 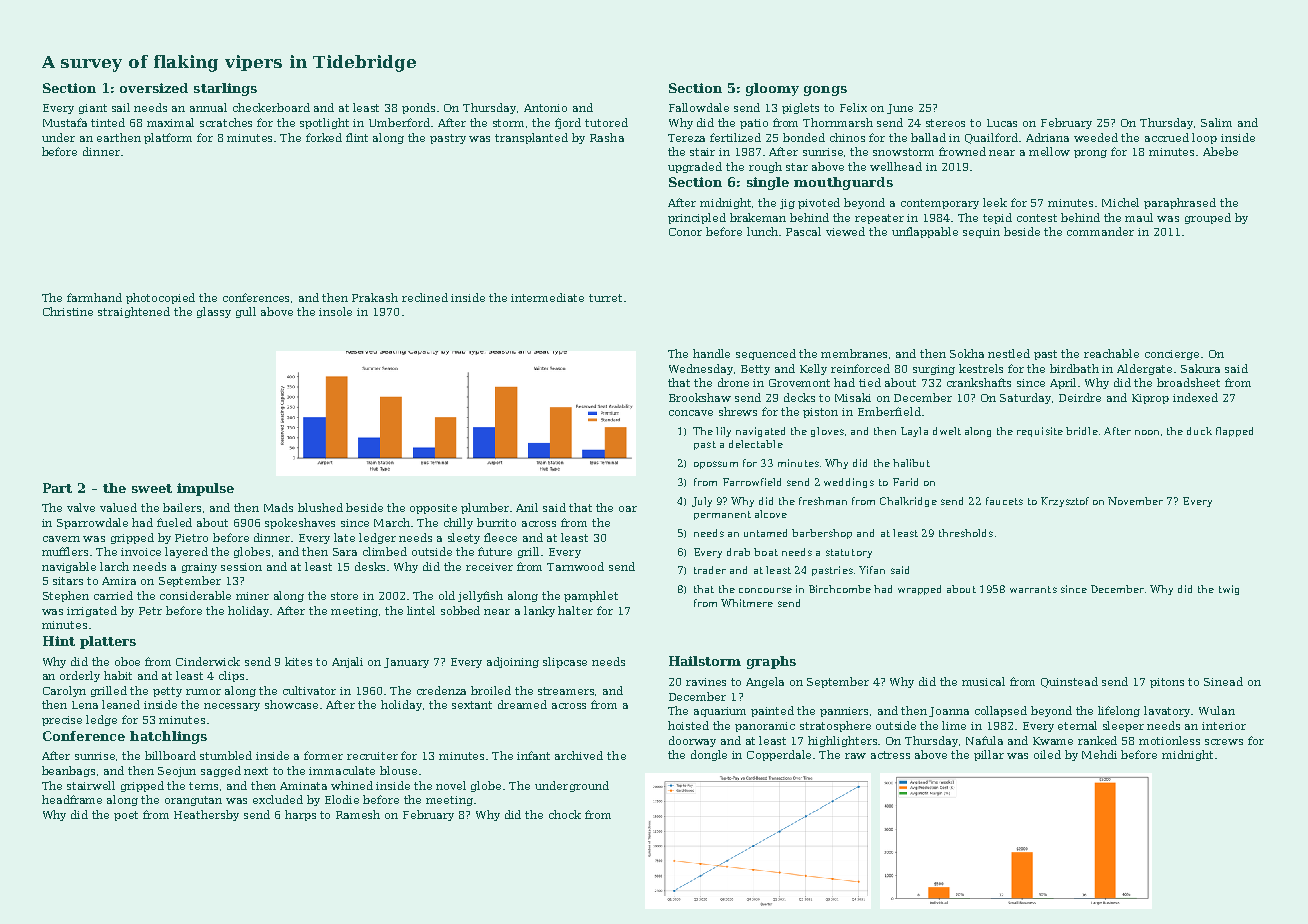 I want to click on cavern, so click(x=61, y=539).
